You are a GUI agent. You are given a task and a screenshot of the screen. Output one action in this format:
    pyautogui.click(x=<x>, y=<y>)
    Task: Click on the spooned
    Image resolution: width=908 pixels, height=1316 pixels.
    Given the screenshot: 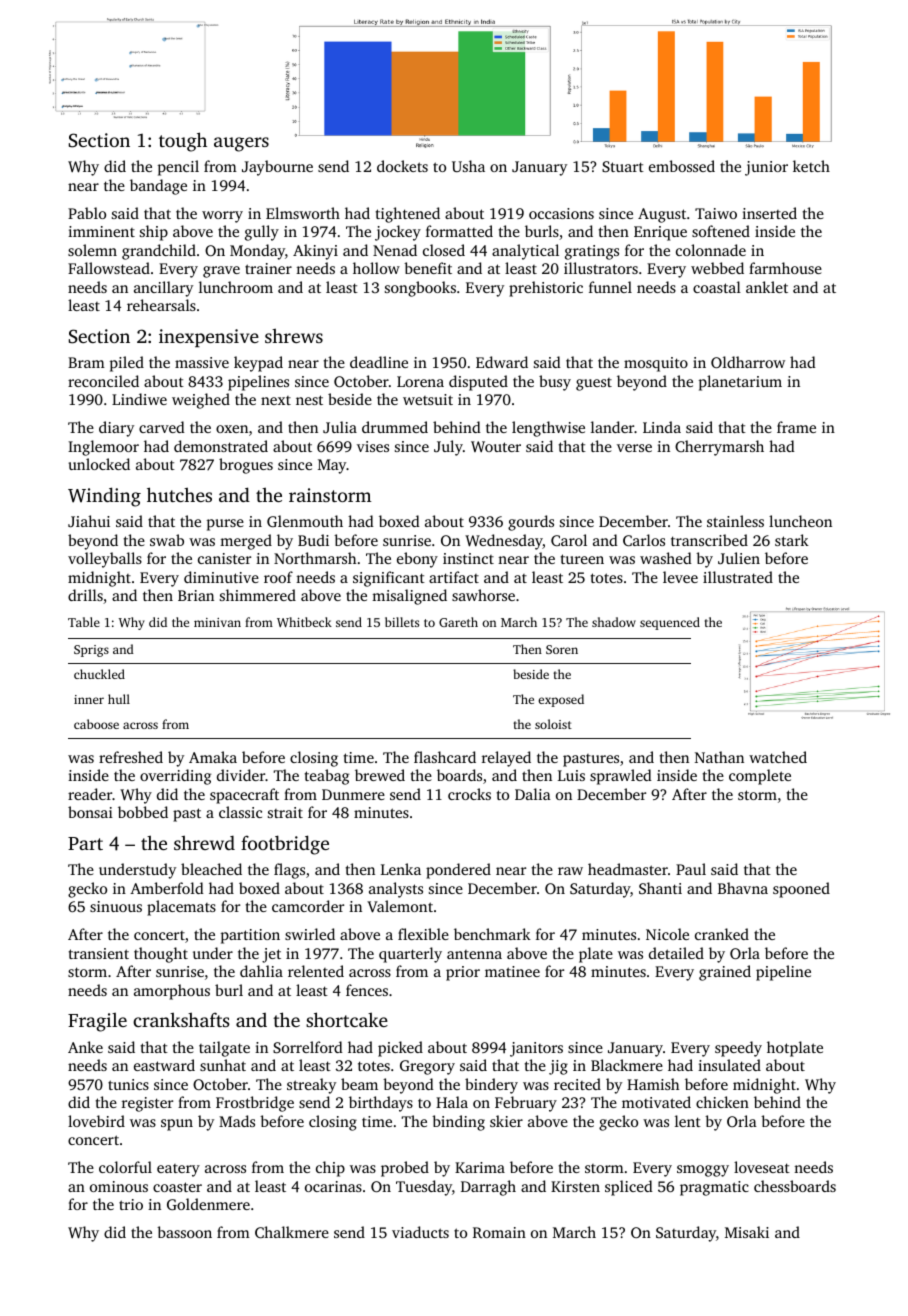 What is the action you would take?
    pyautogui.click(x=801, y=890)
